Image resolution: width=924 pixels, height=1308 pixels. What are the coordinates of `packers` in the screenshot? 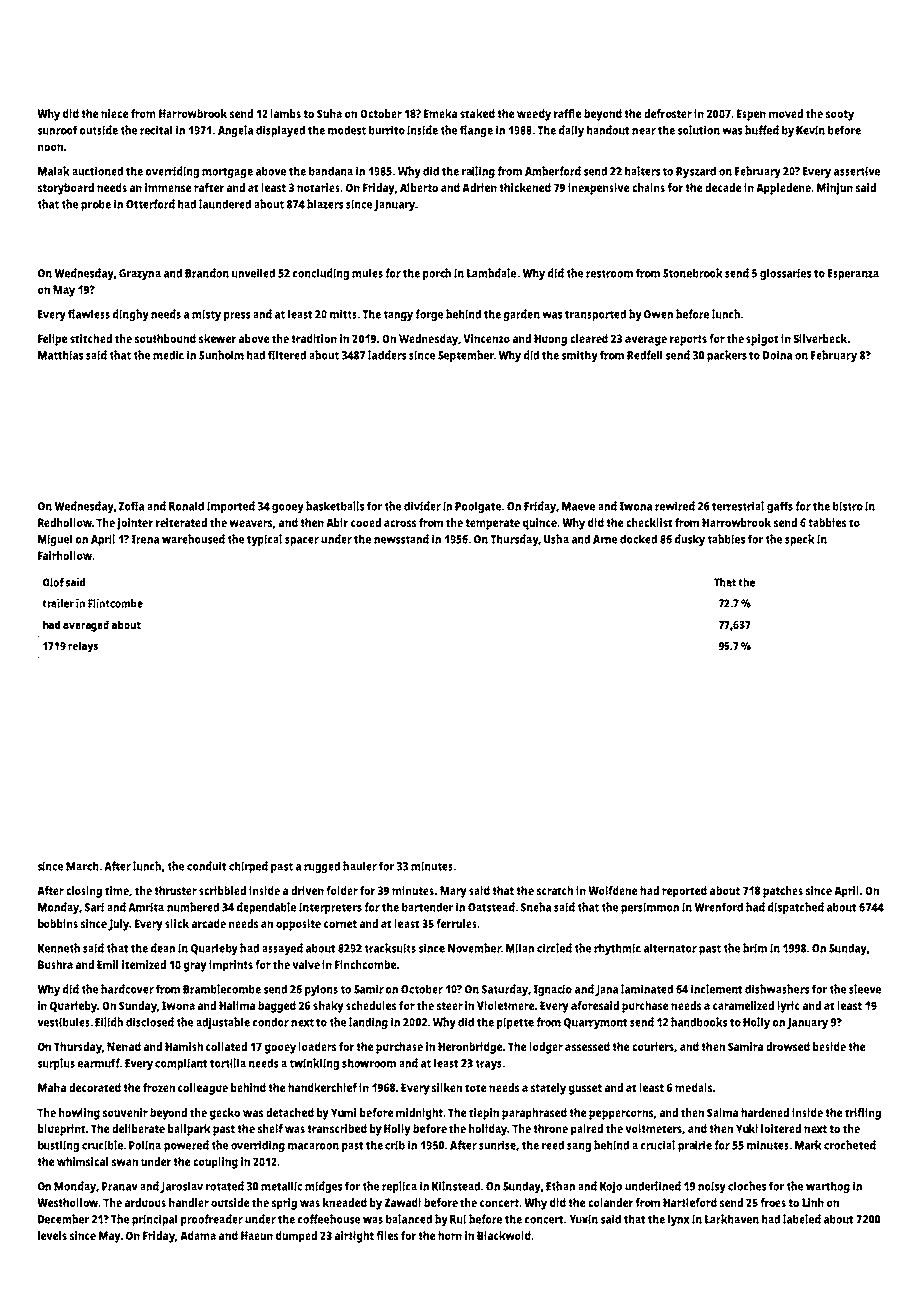 It's located at (727, 356).
